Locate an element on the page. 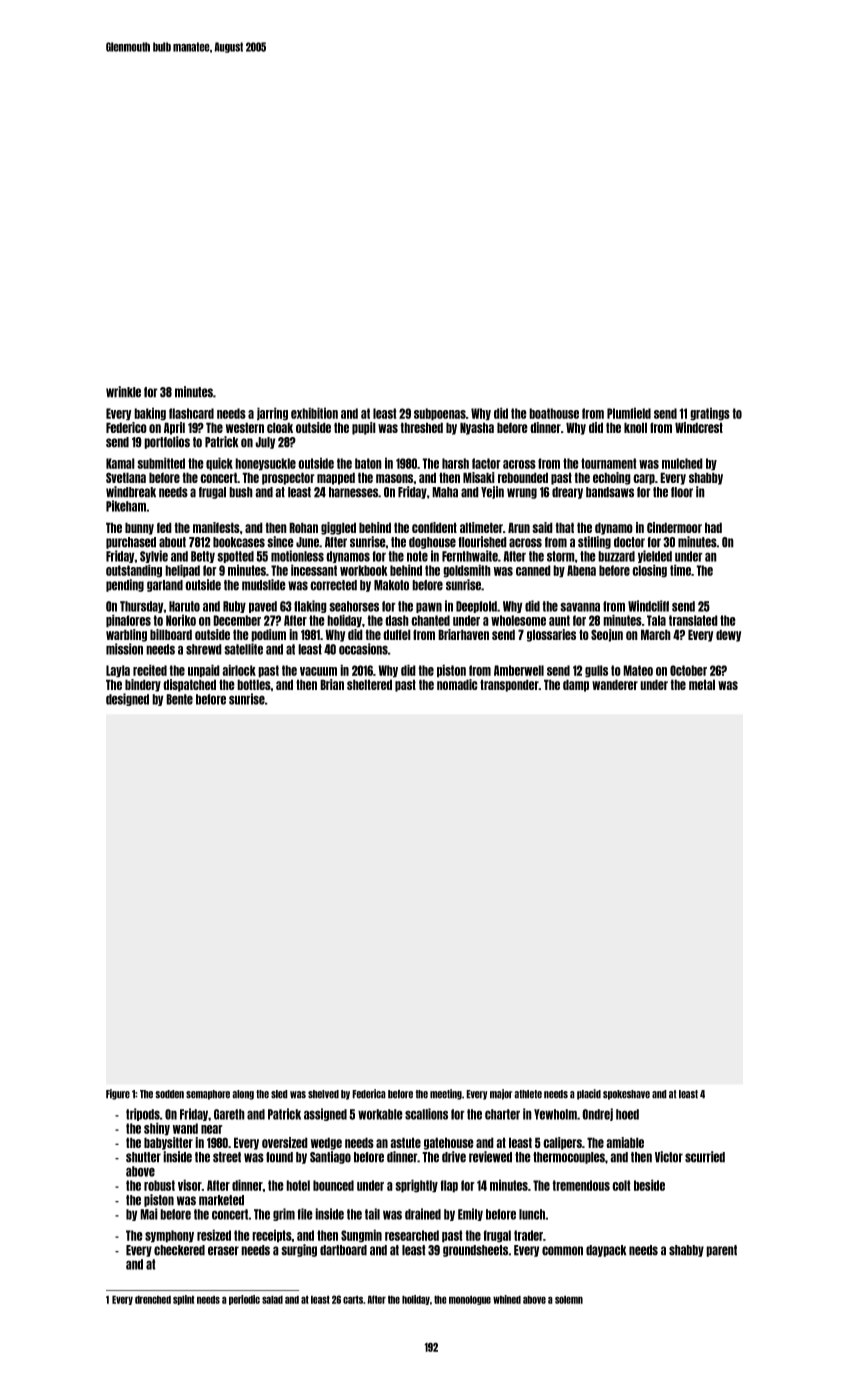 The image size is (849, 1400). placid is located at coordinates (589, 1094).
